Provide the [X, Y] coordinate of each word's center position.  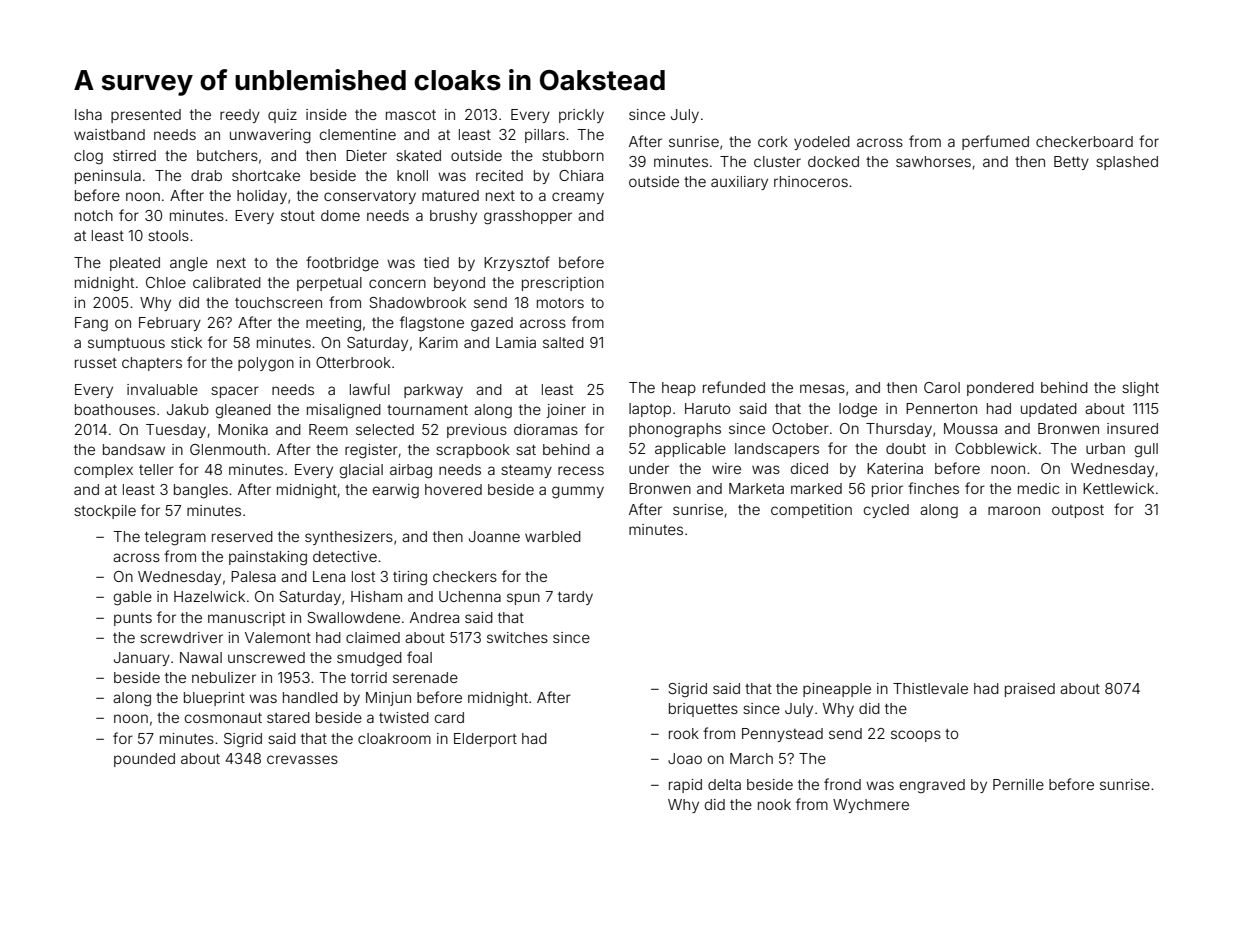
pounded [144, 760]
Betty [1071, 163]
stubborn [573, 155]
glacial [361, 471]
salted [563, 342]
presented [146, 116]
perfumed [995, 142]
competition [811, 511]
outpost [1078, 511]
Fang [91, 324]
